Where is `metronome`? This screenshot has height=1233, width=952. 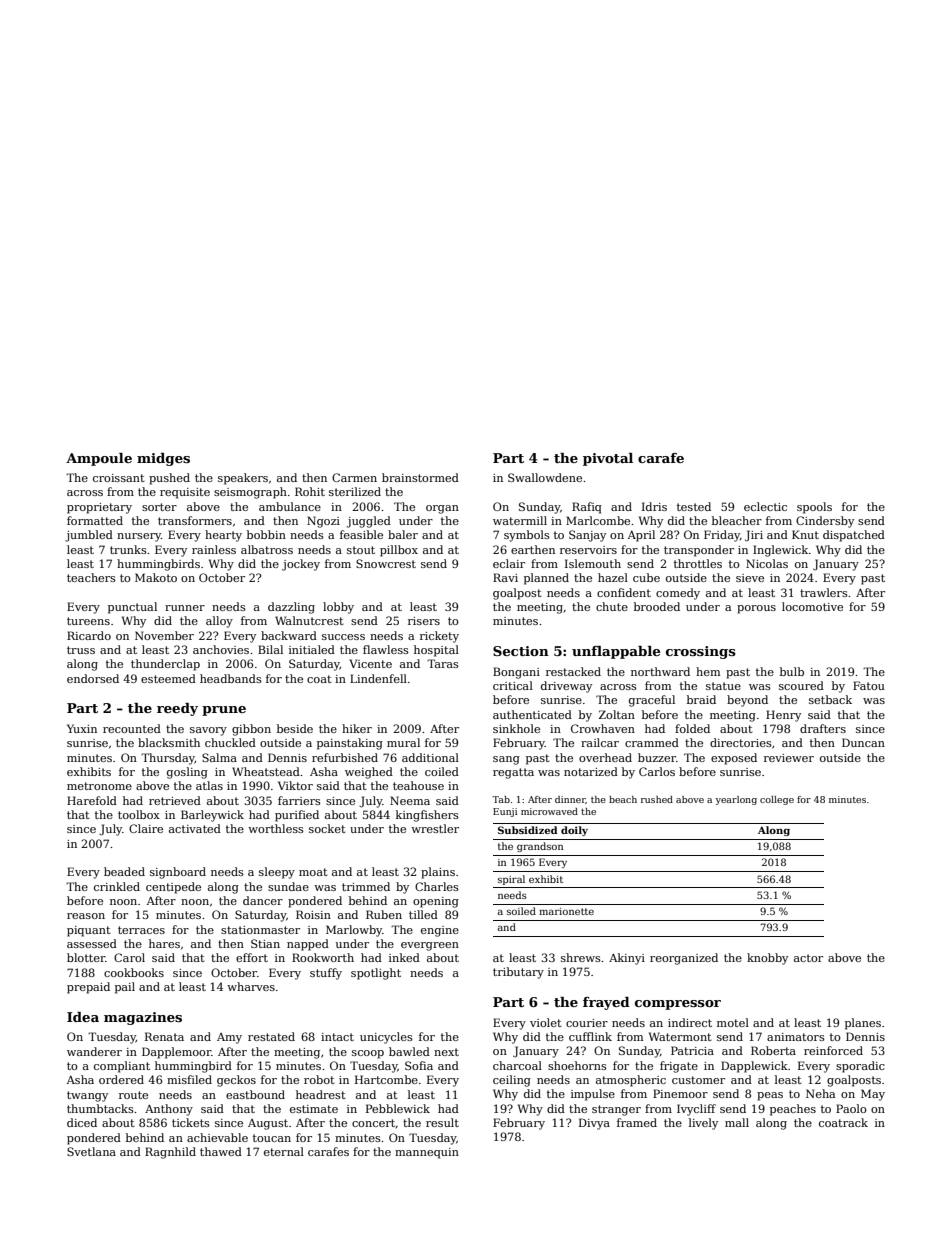 metronome is located at coordinates (99, 786).
